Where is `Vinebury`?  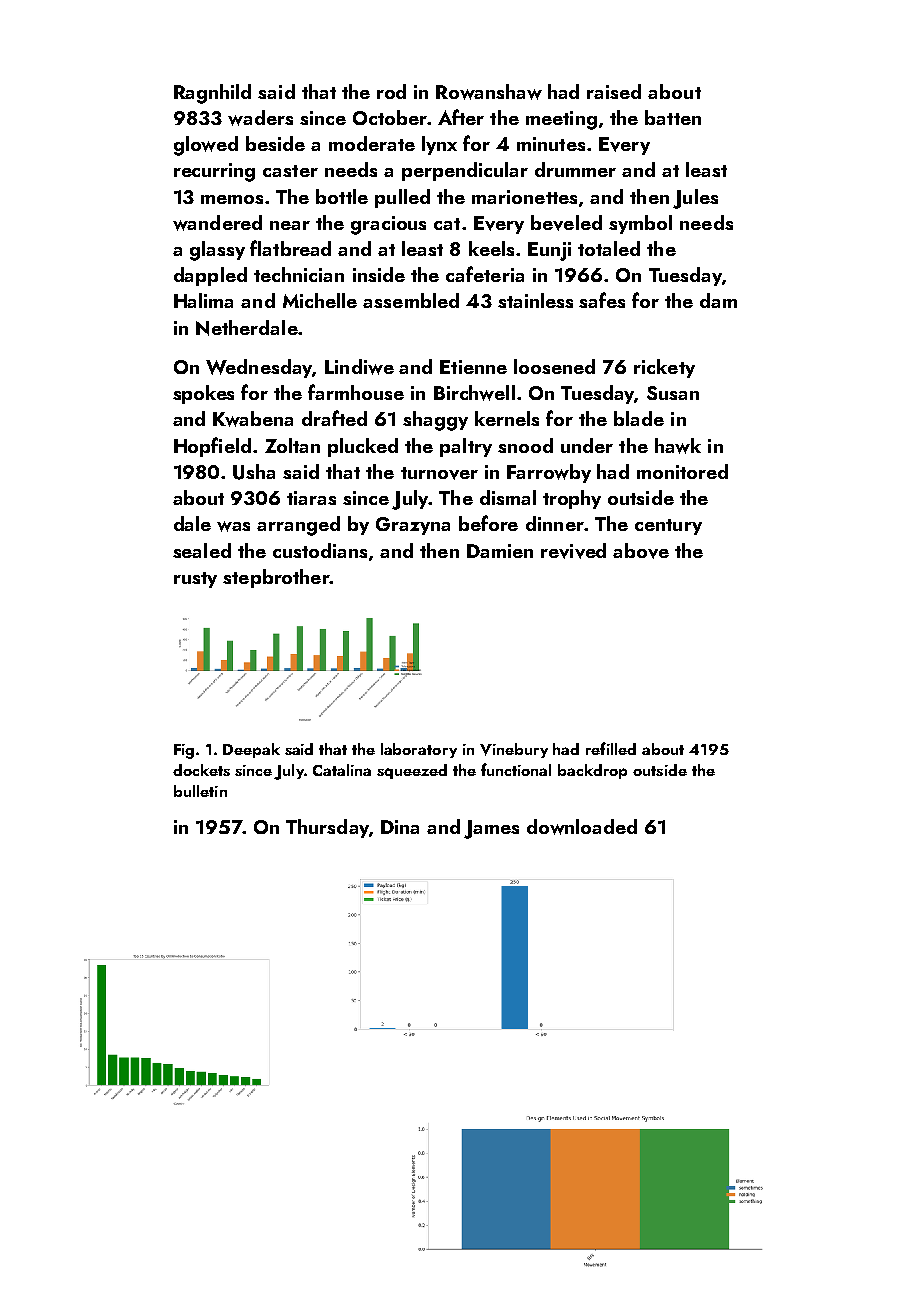 Vinebury is located at coordinates (514, 750).
